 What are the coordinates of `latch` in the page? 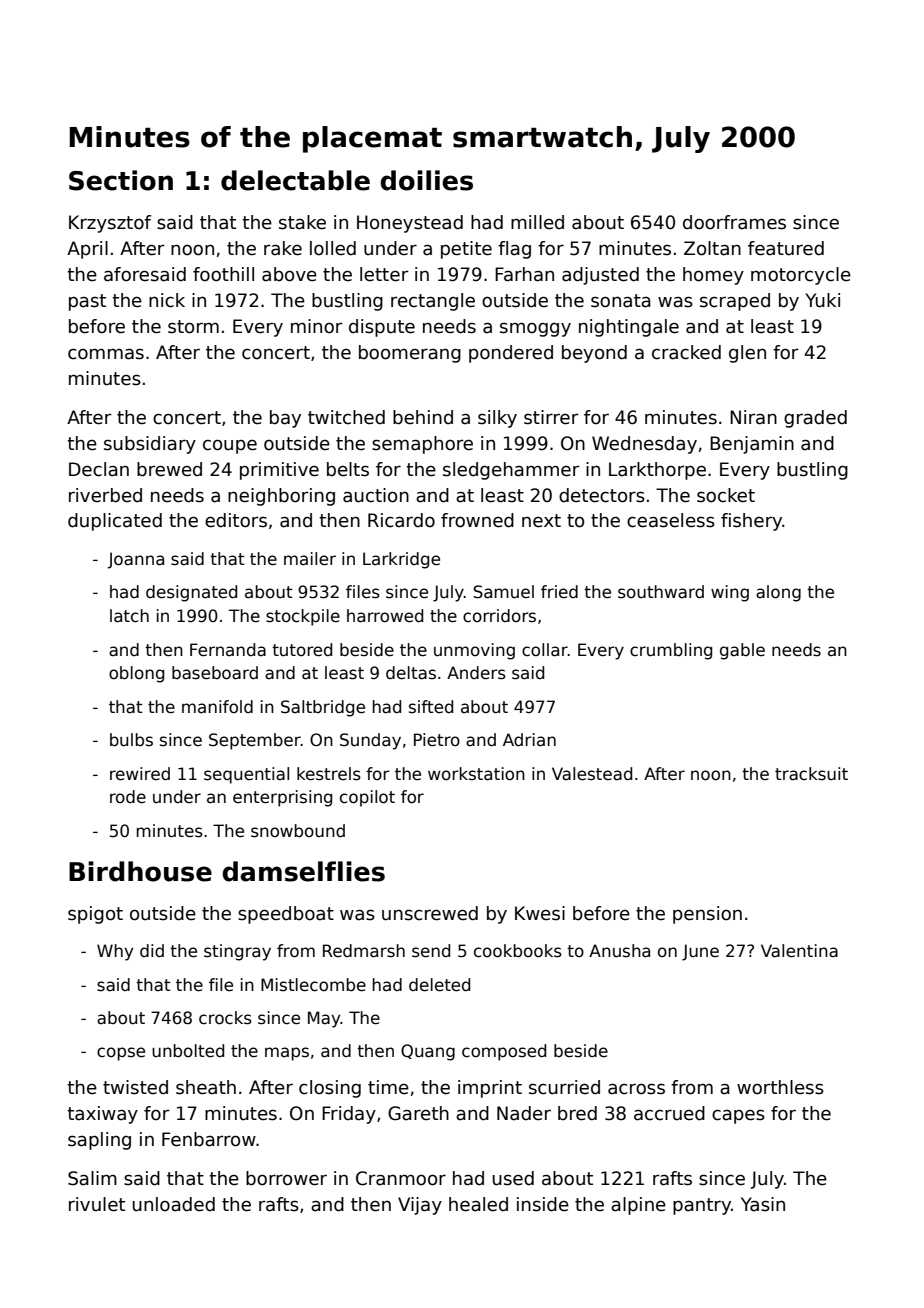 It's located at (129, 616).
